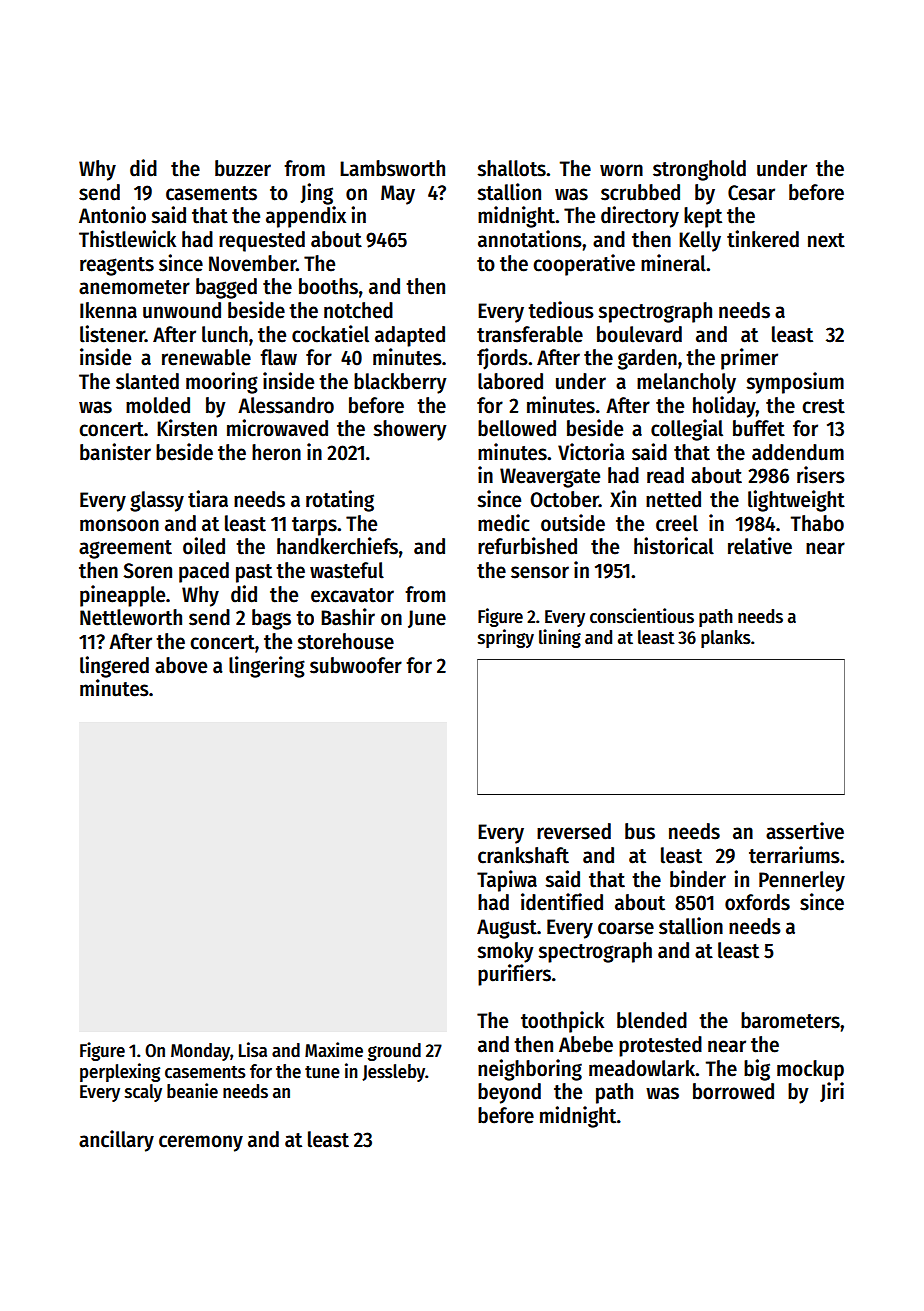 This screenshot has width=924, height=1311. I want to click on bags, so click(271, 619).
